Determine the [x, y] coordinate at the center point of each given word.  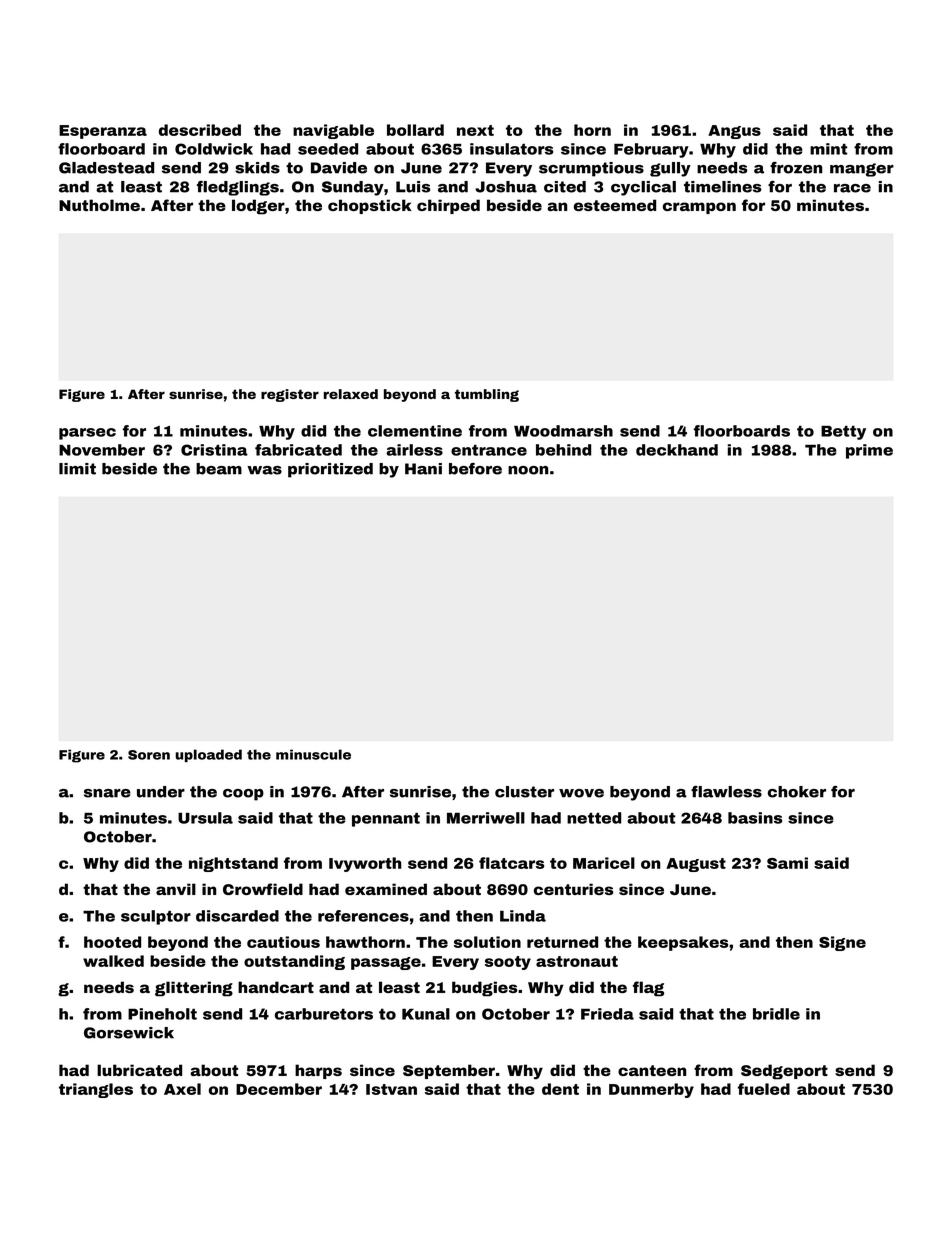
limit [77, 469]
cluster [524, 792]
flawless [726, 792]
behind [563, 450]
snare [107, 793]
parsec [87, 434]
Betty [843, 433]
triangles [96, 1090]
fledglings [238, 188]
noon [528, 470]
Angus [734, 132]
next [475, 130]
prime [869, 451]
